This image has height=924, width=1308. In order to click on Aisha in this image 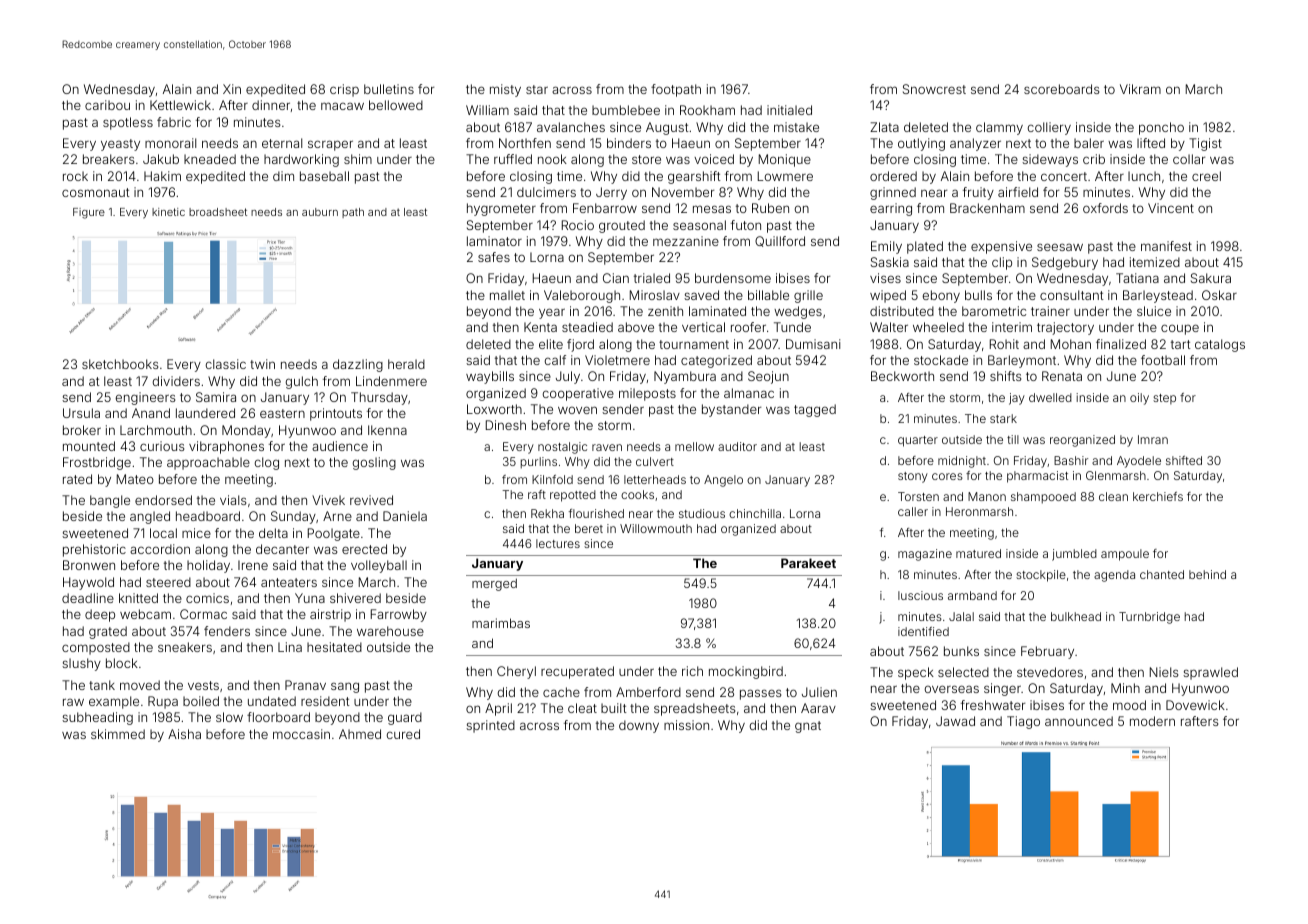, I will do `click(184, 734)`.
